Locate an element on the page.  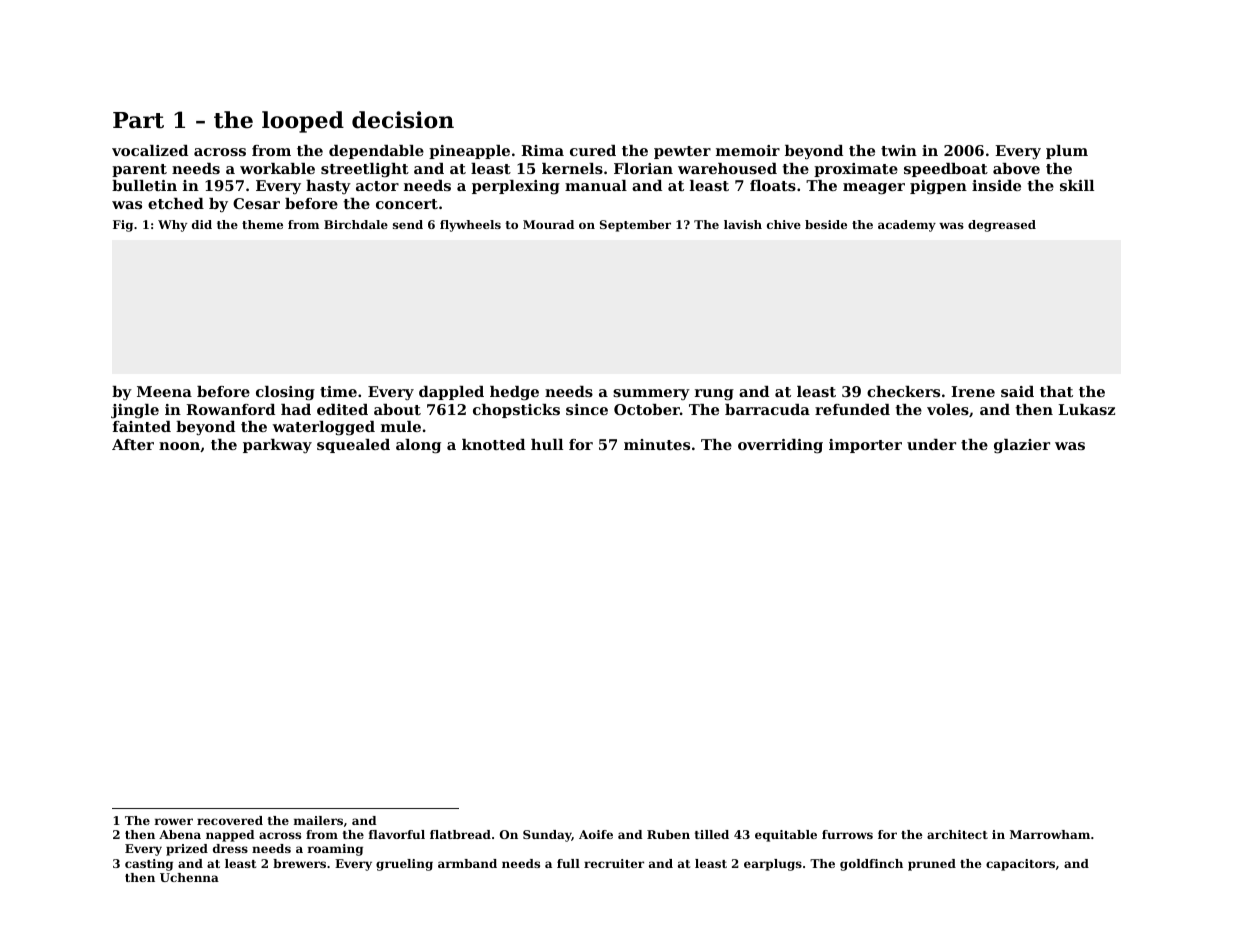
tilled is located at coordinates (712, 834).
